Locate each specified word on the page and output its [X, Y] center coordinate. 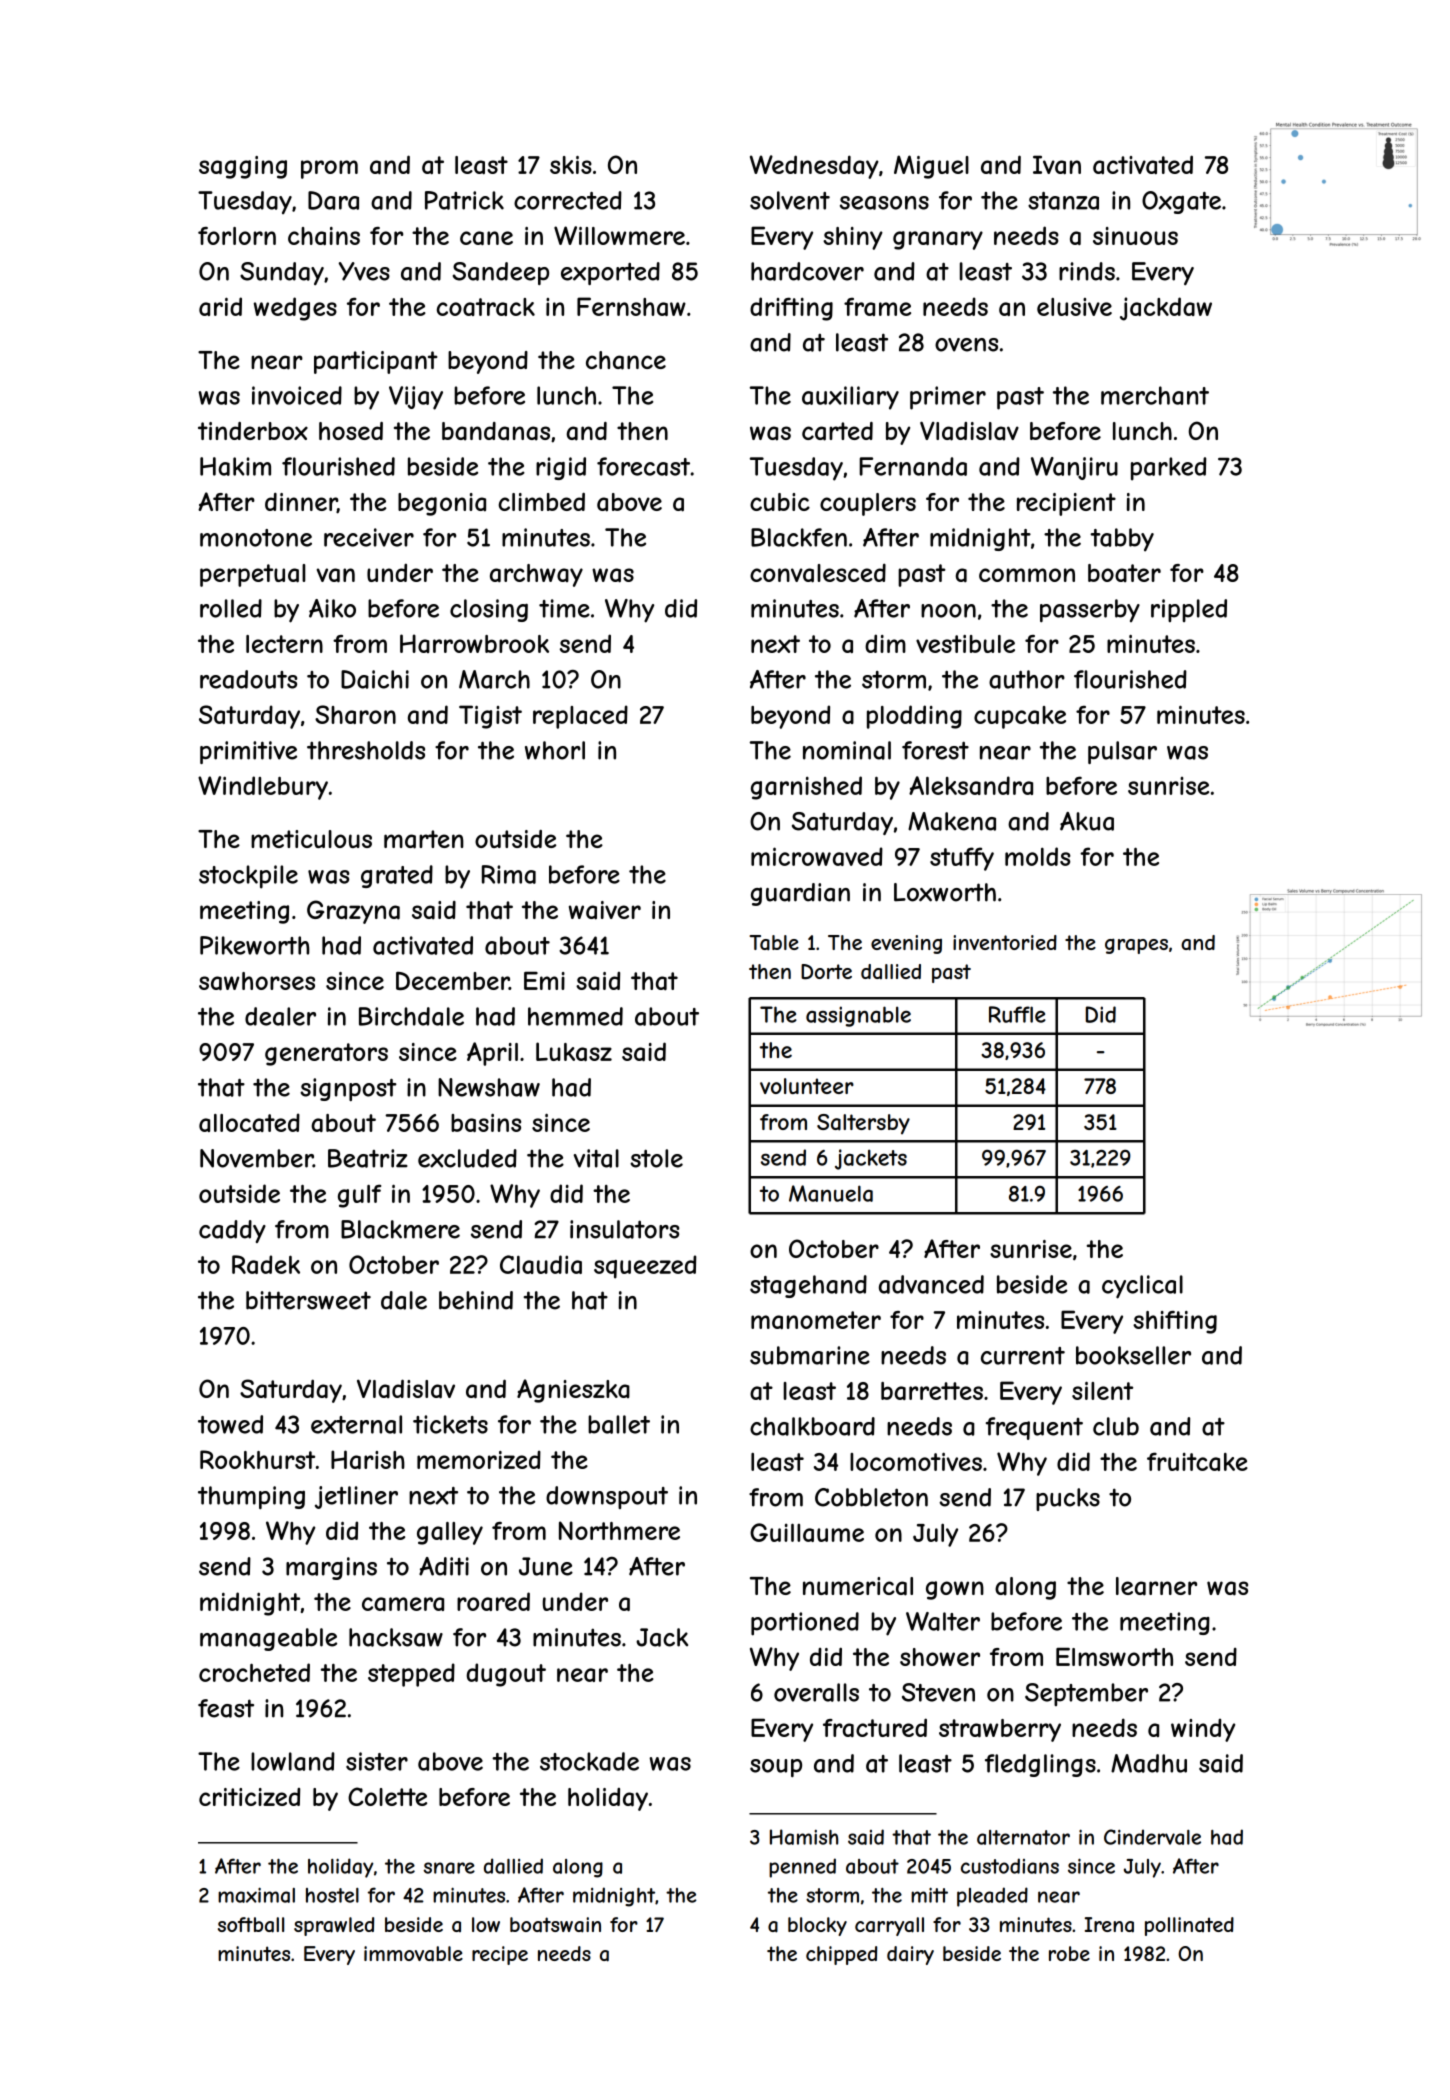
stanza [1063, 201]
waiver [605, 910]
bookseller [1133, 1355]
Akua [1087, 821]
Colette [387, 1796]
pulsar [1122, 752]
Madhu [1149, 1763]
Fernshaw [631, 306]
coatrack [486, 307]
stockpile [248, 877]
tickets [450, 1424]
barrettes [932, 1391]
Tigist [490, 717]
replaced [580, 717]
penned [802, 1868]
